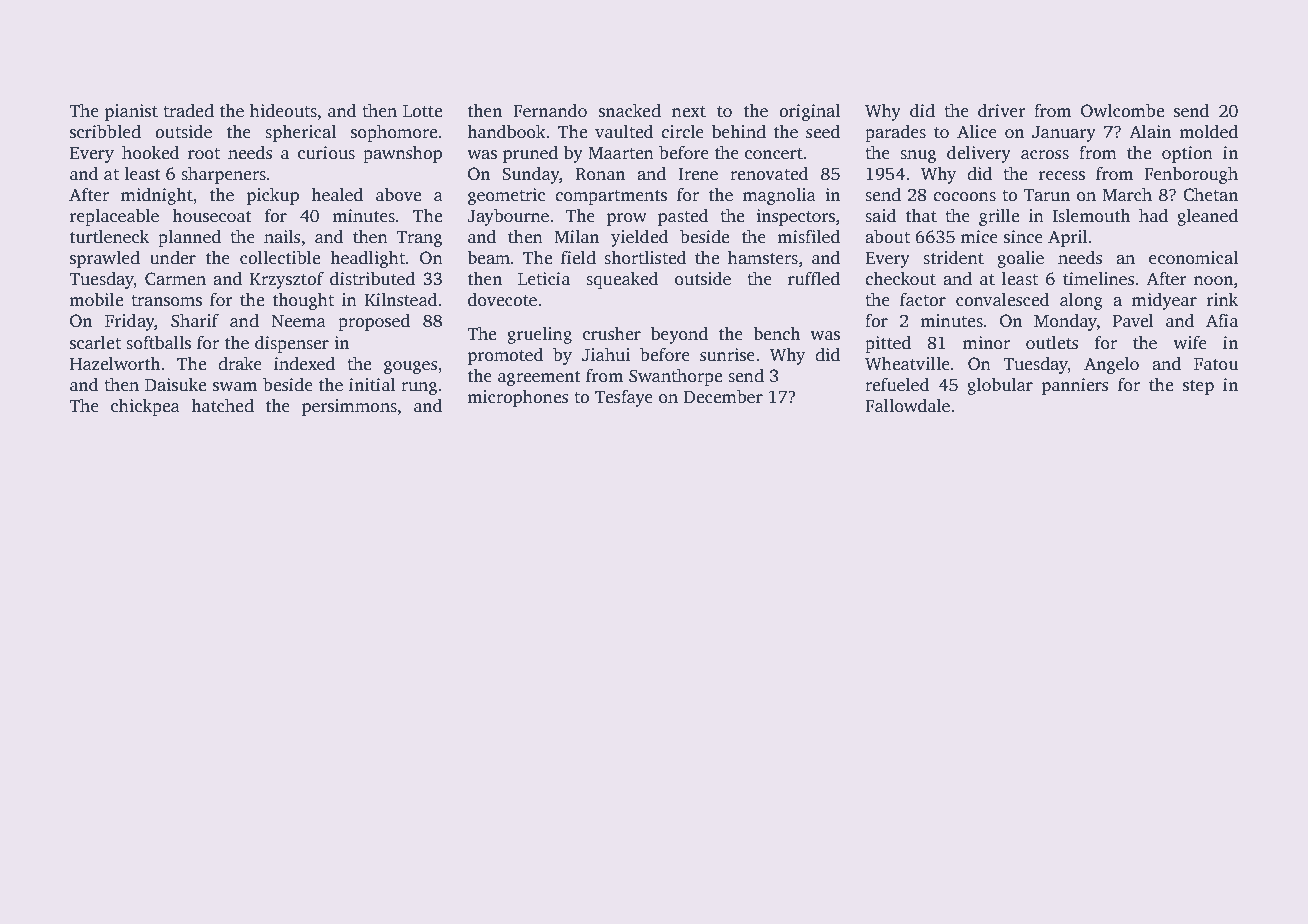  Describe the element at coordinates (223, 175) in the screenshot. I see `sharpeners` at that location.
